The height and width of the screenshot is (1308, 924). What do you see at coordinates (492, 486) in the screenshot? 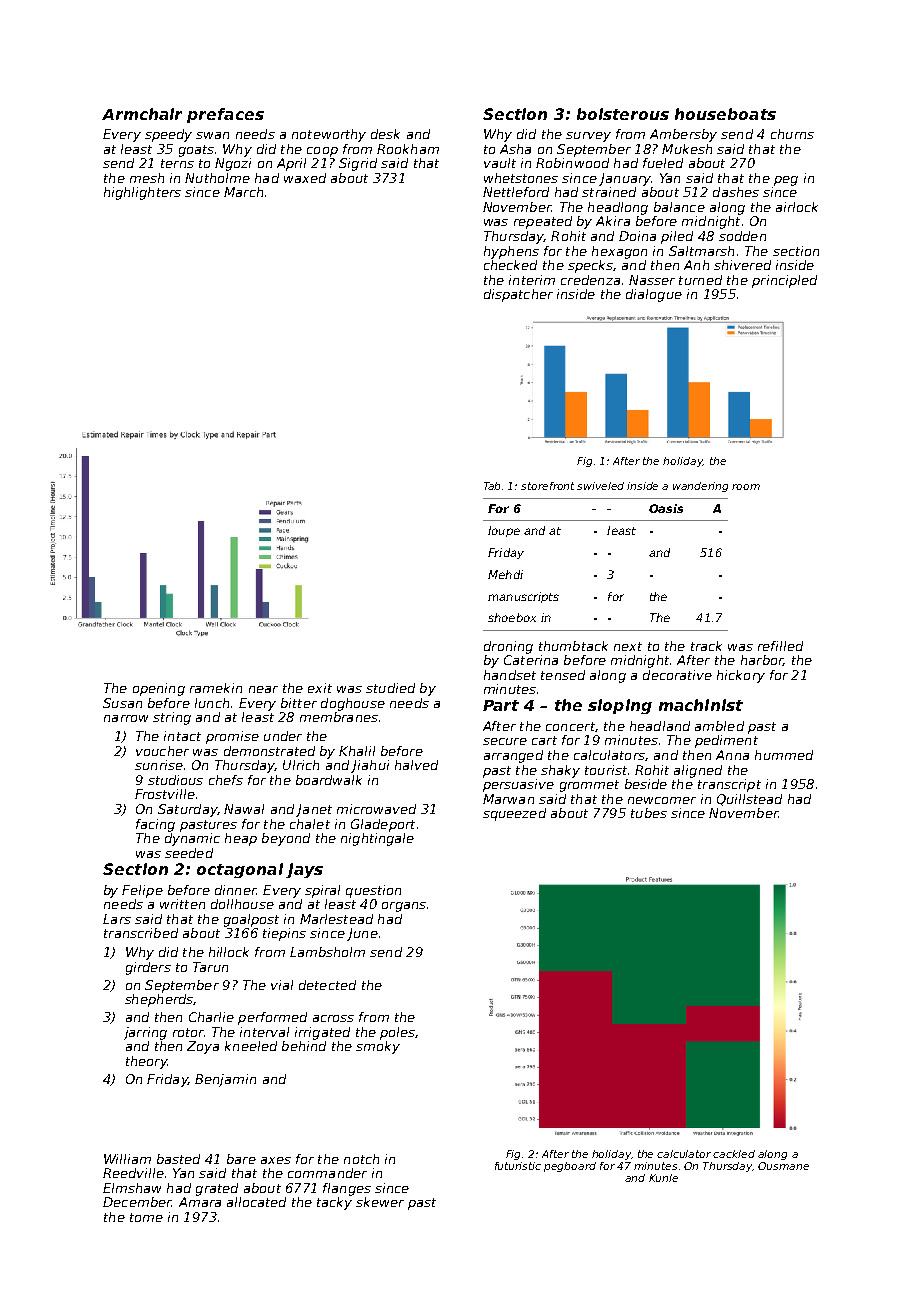
I see `Tab` at bounding box center [492, 486].
